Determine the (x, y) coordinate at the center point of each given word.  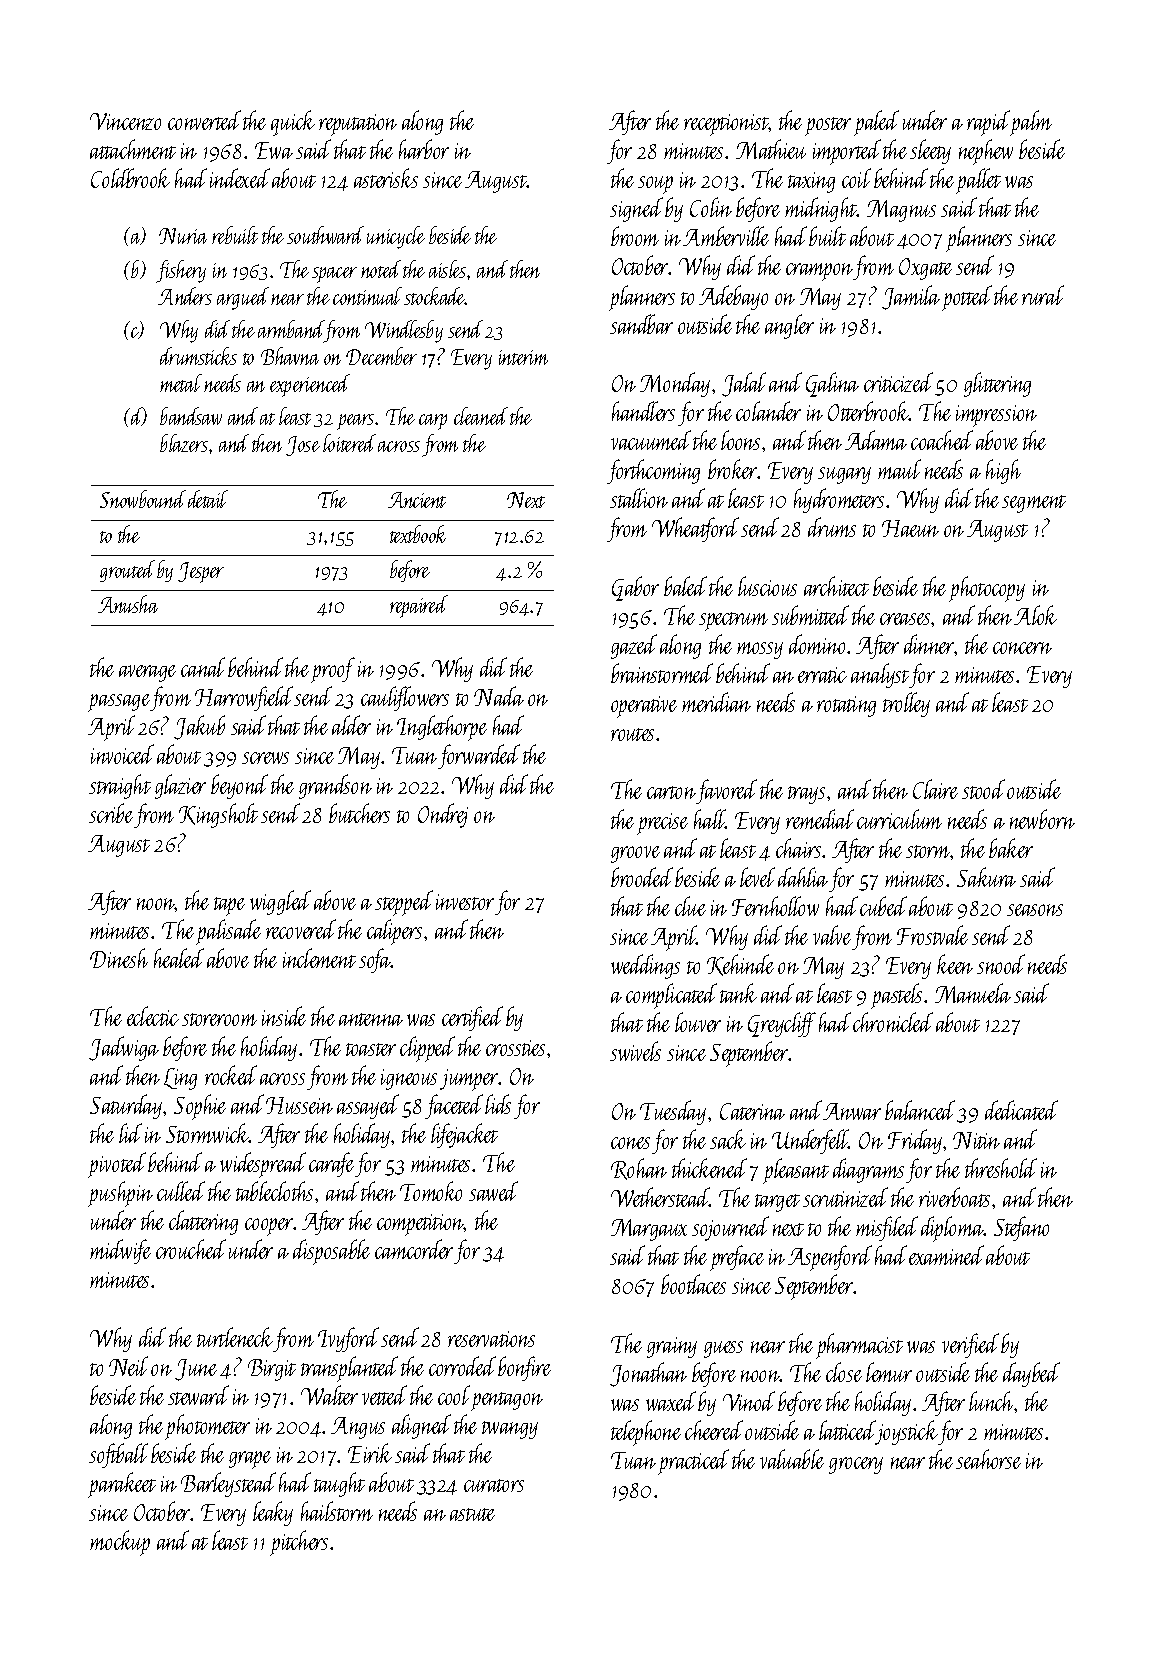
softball (118, 1455)
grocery (856, 1465)
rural (1043, 295)
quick (293, 123)
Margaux (649, 1230)
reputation (358, 125)
